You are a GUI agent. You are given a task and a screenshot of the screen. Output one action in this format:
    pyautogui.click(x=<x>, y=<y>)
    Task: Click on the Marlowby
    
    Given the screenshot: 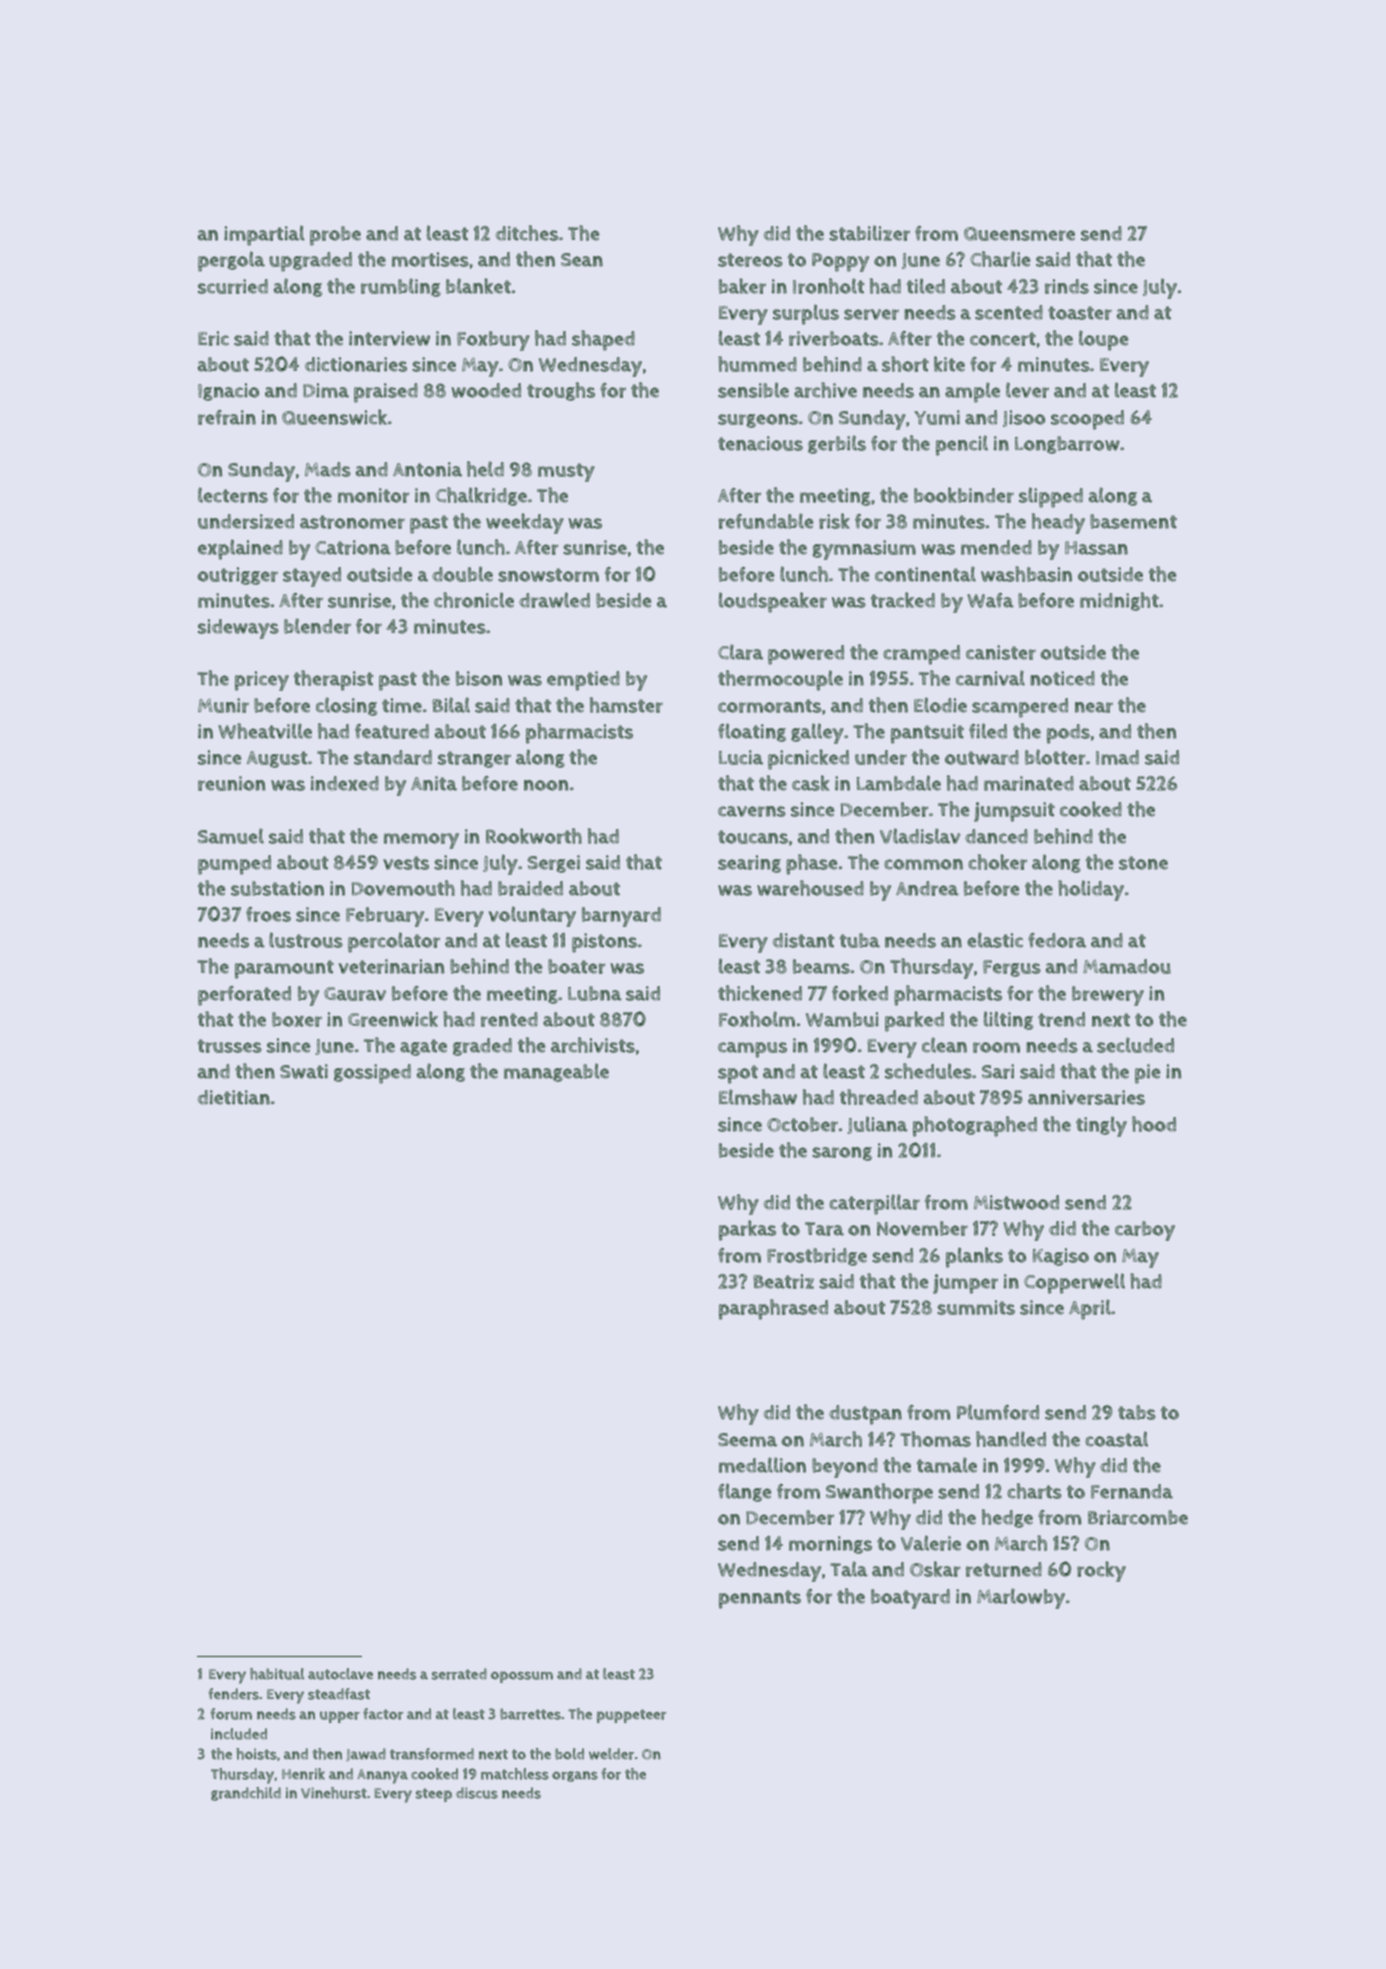 What is the action you would take?
    pyautogui.click(x=1021, y=1598)
